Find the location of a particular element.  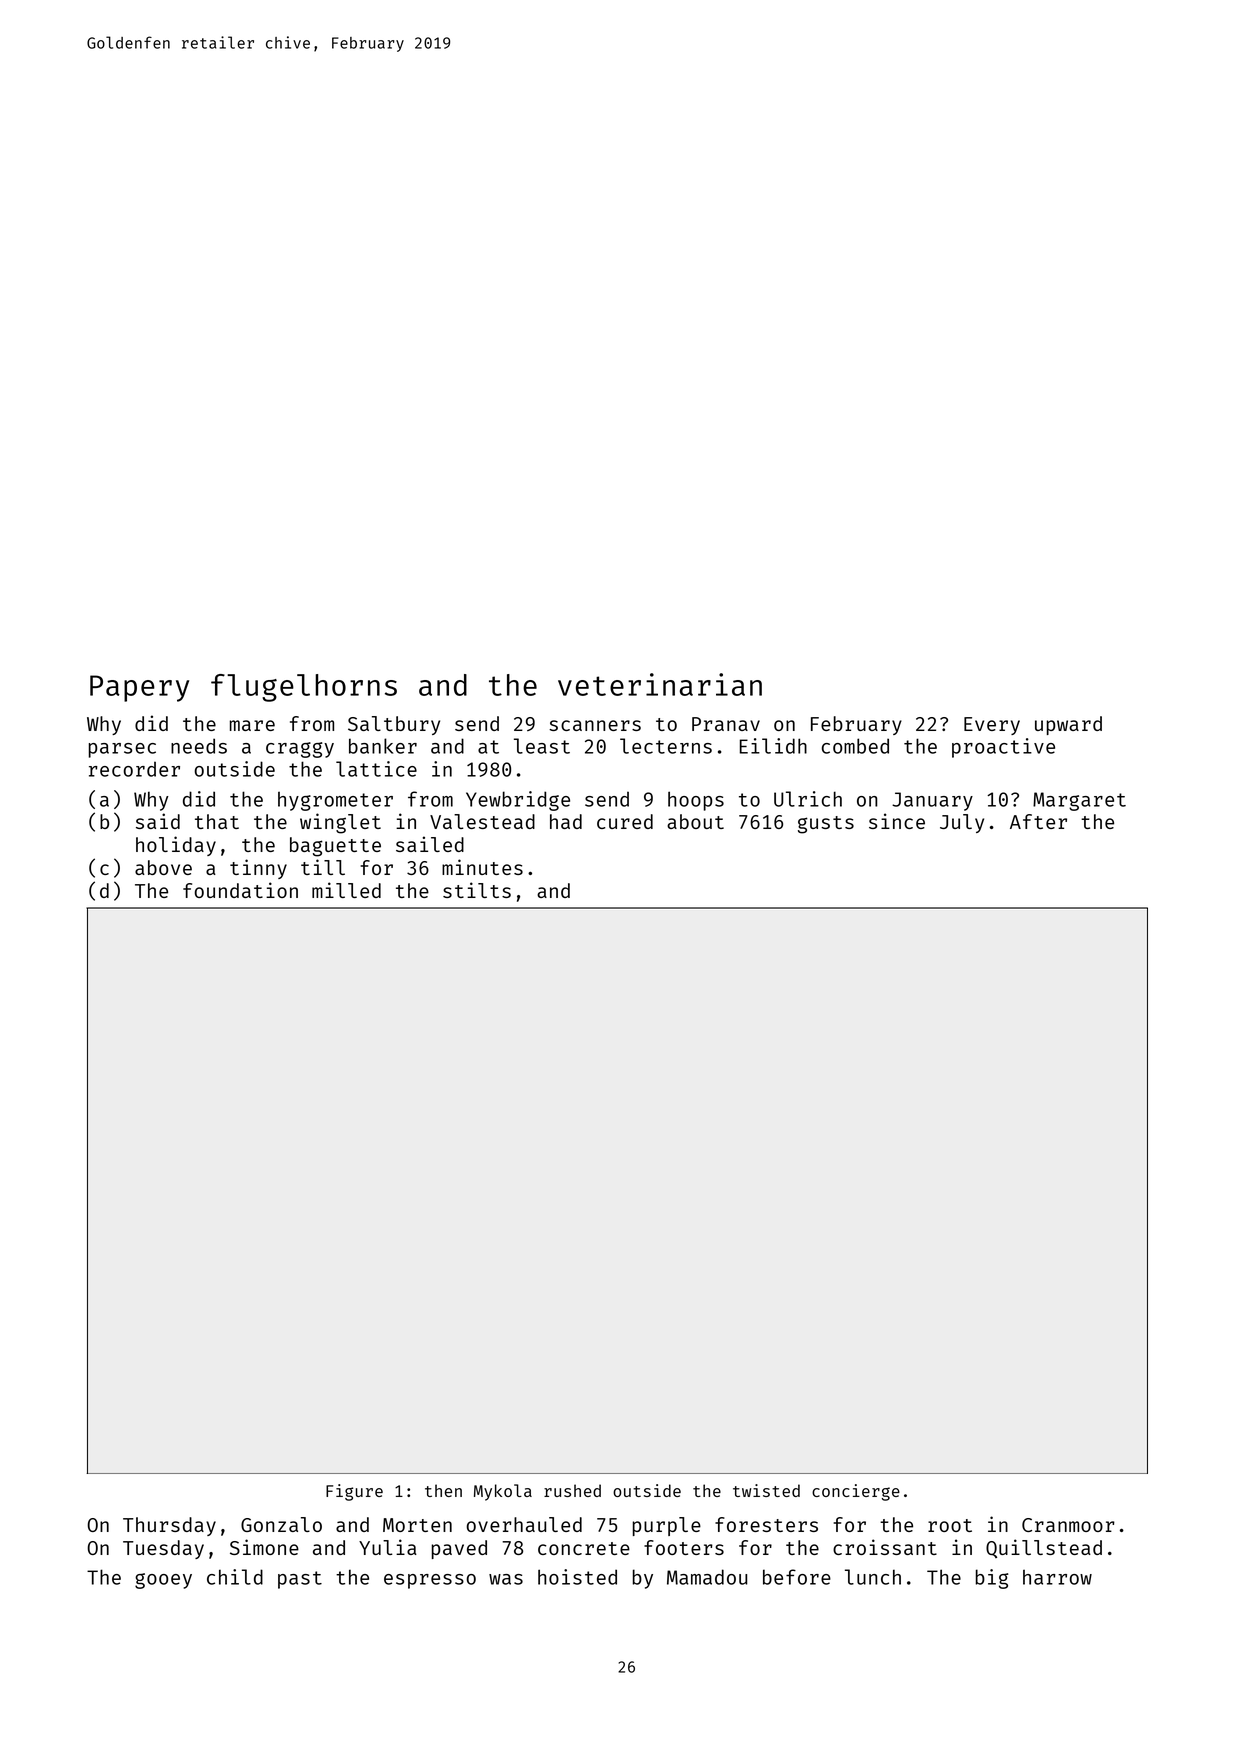

Gonzalo is located at coordinates (281, 1524).
